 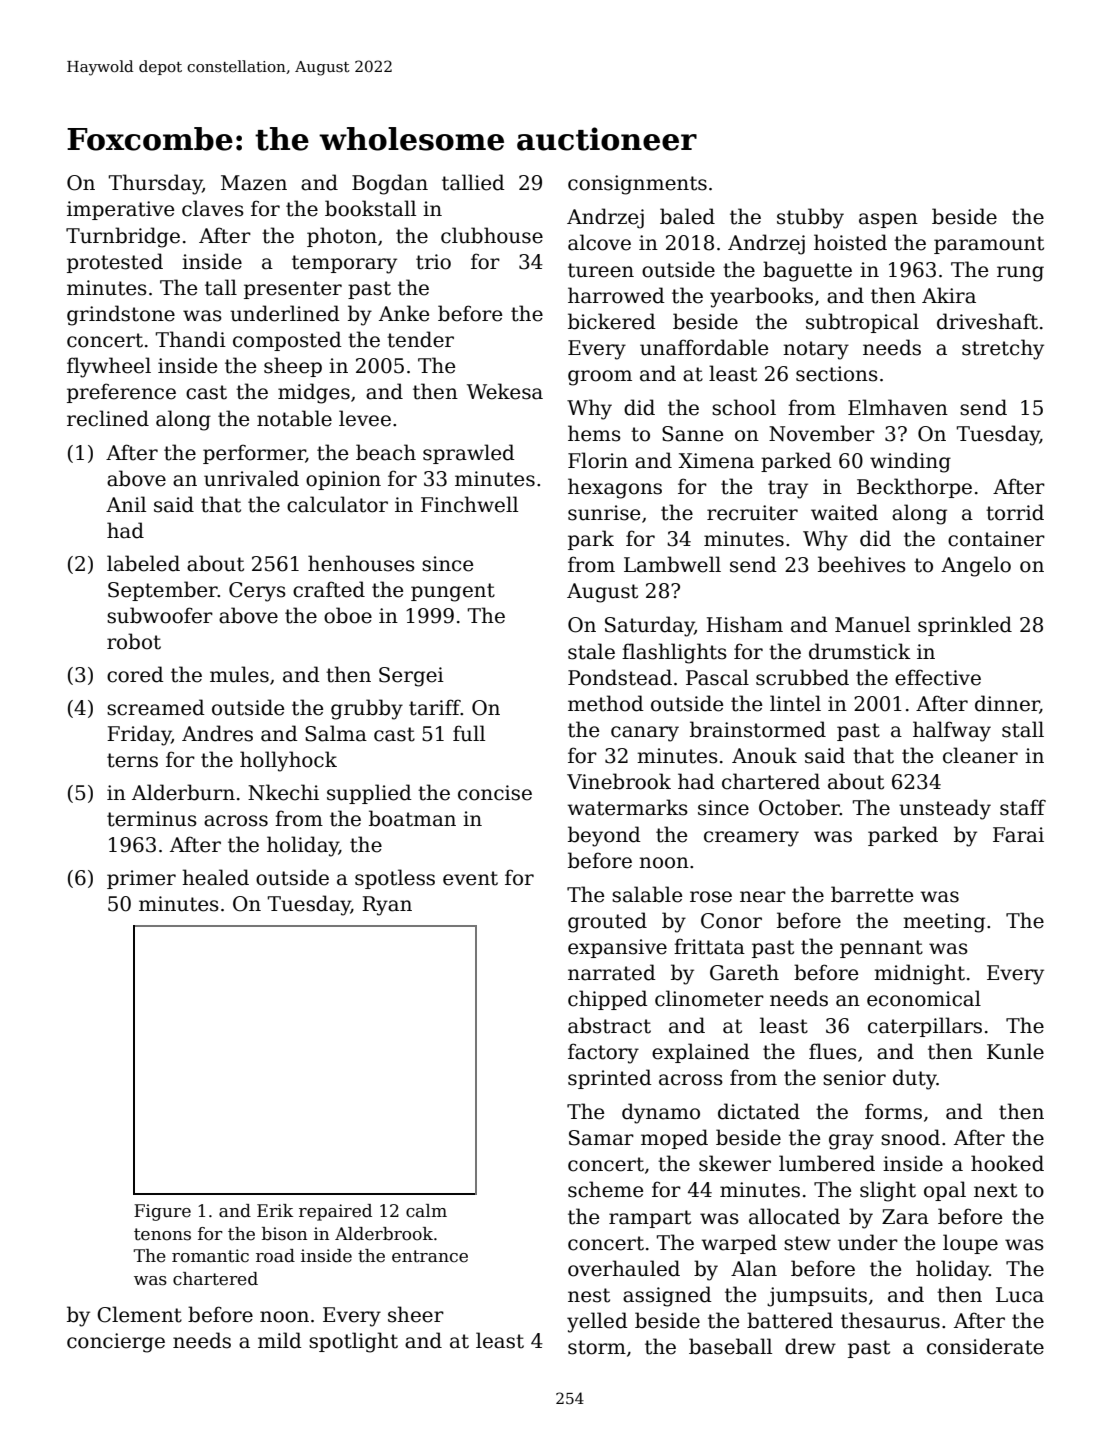 What do you see at coordinates (135, 674) in the screenshot?
I see `cored` at bounding box center [135, 674].
